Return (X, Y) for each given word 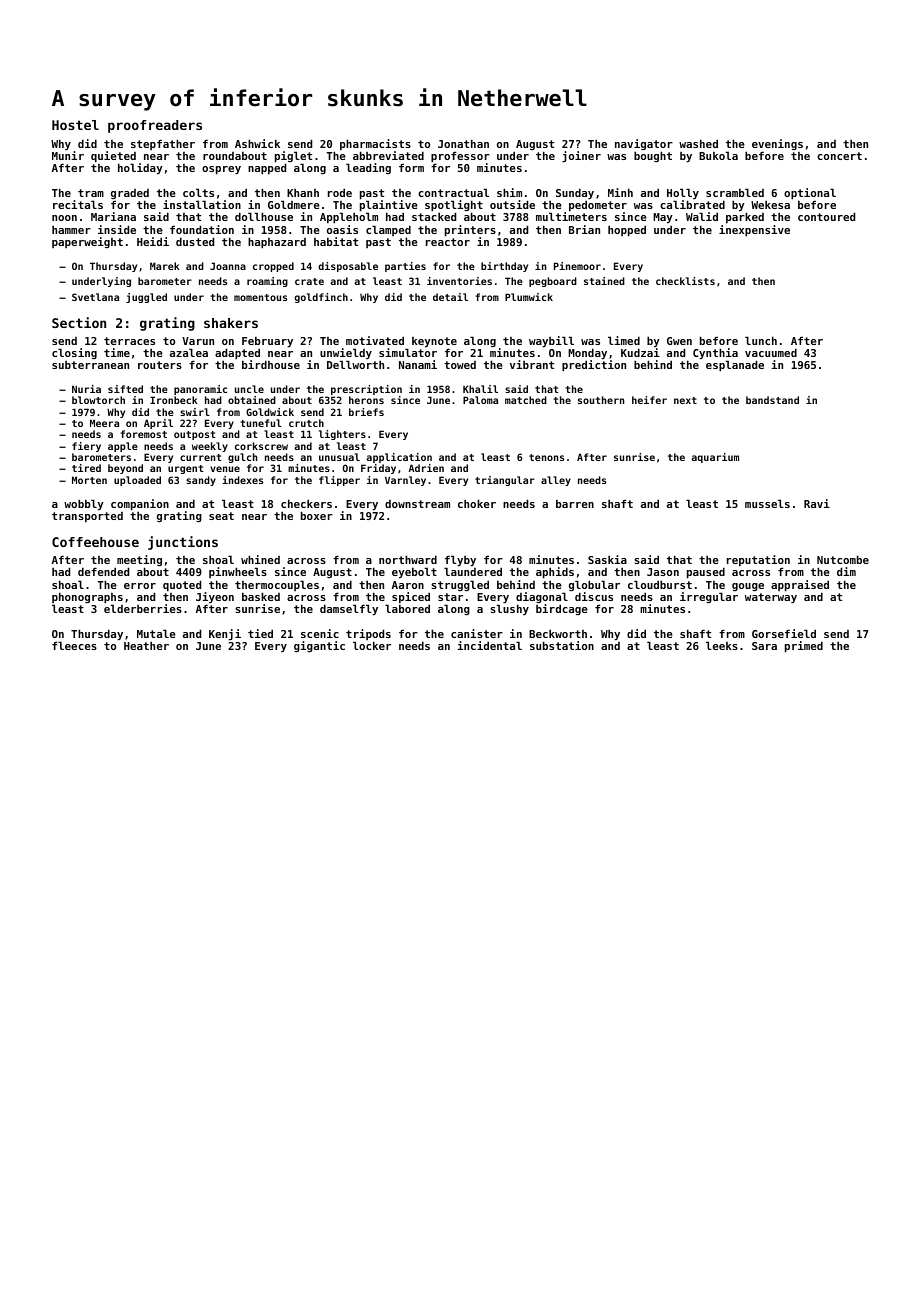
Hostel (75, 125)
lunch (761, 340)
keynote (434, 343)
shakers (231, 323)
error (140, 586)
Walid (702, 216)
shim (509, 192)
